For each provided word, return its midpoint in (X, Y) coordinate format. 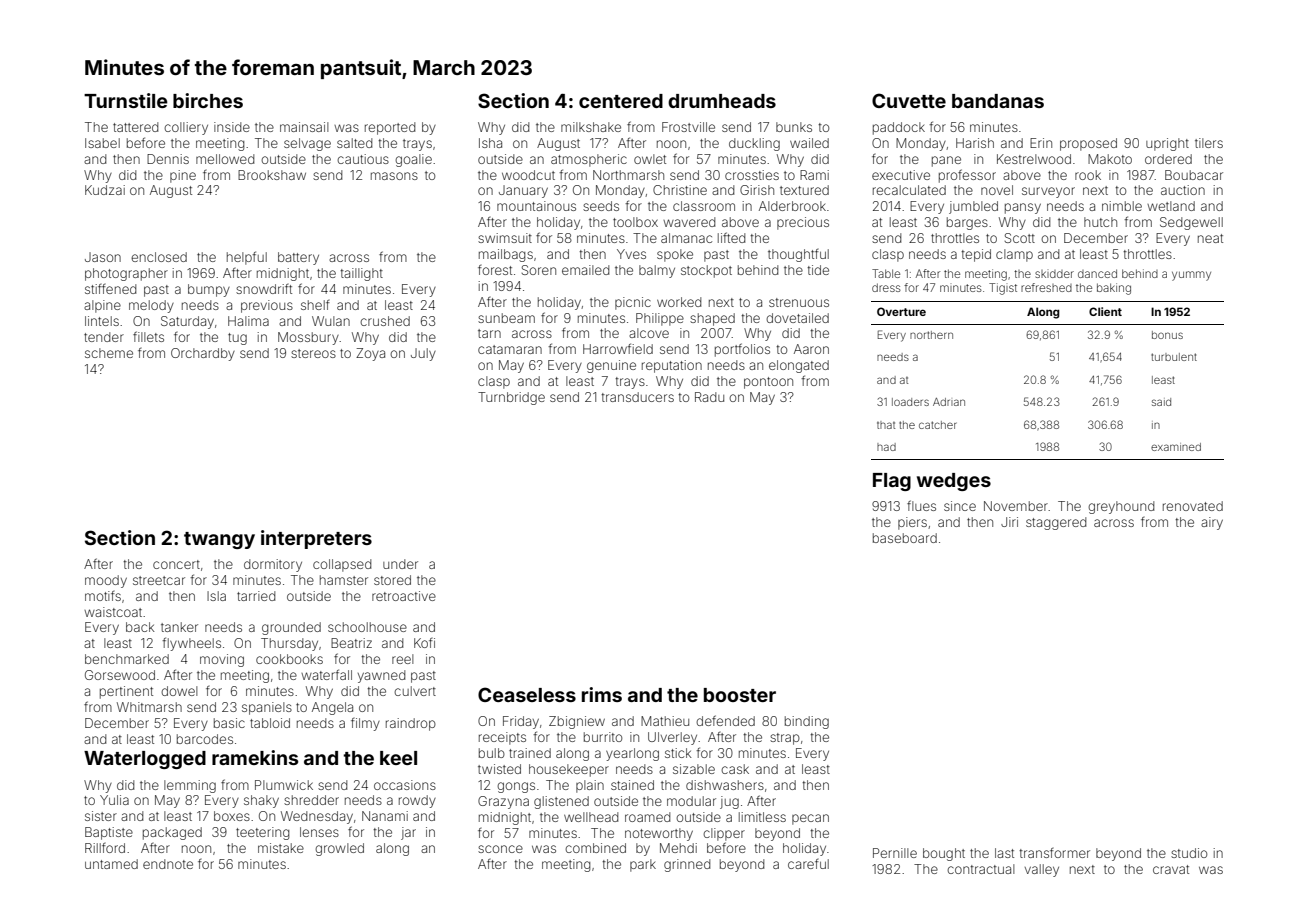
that (886, 425)
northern (931, 335)
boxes (232, 816)
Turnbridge (511, 398)
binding (807, 722)
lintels (102, 321)
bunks (794, 127)
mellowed (225, 159)
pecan (810, 819)
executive (901, 175)
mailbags (506, 255)
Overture (901, 311)
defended (725, 720)
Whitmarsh (149, 707)
